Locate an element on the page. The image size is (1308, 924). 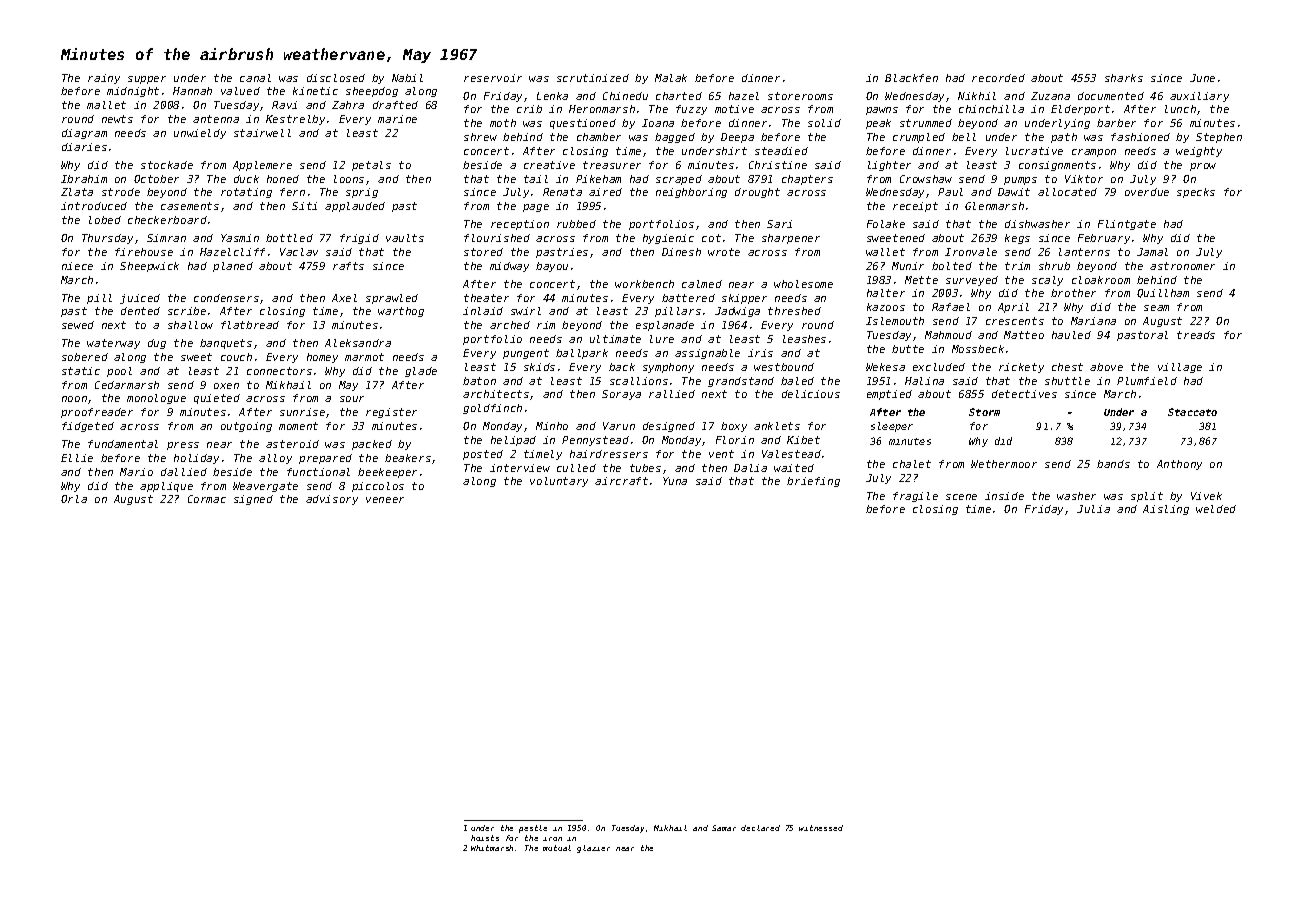
veneer is located at coordinates (385, 500).
